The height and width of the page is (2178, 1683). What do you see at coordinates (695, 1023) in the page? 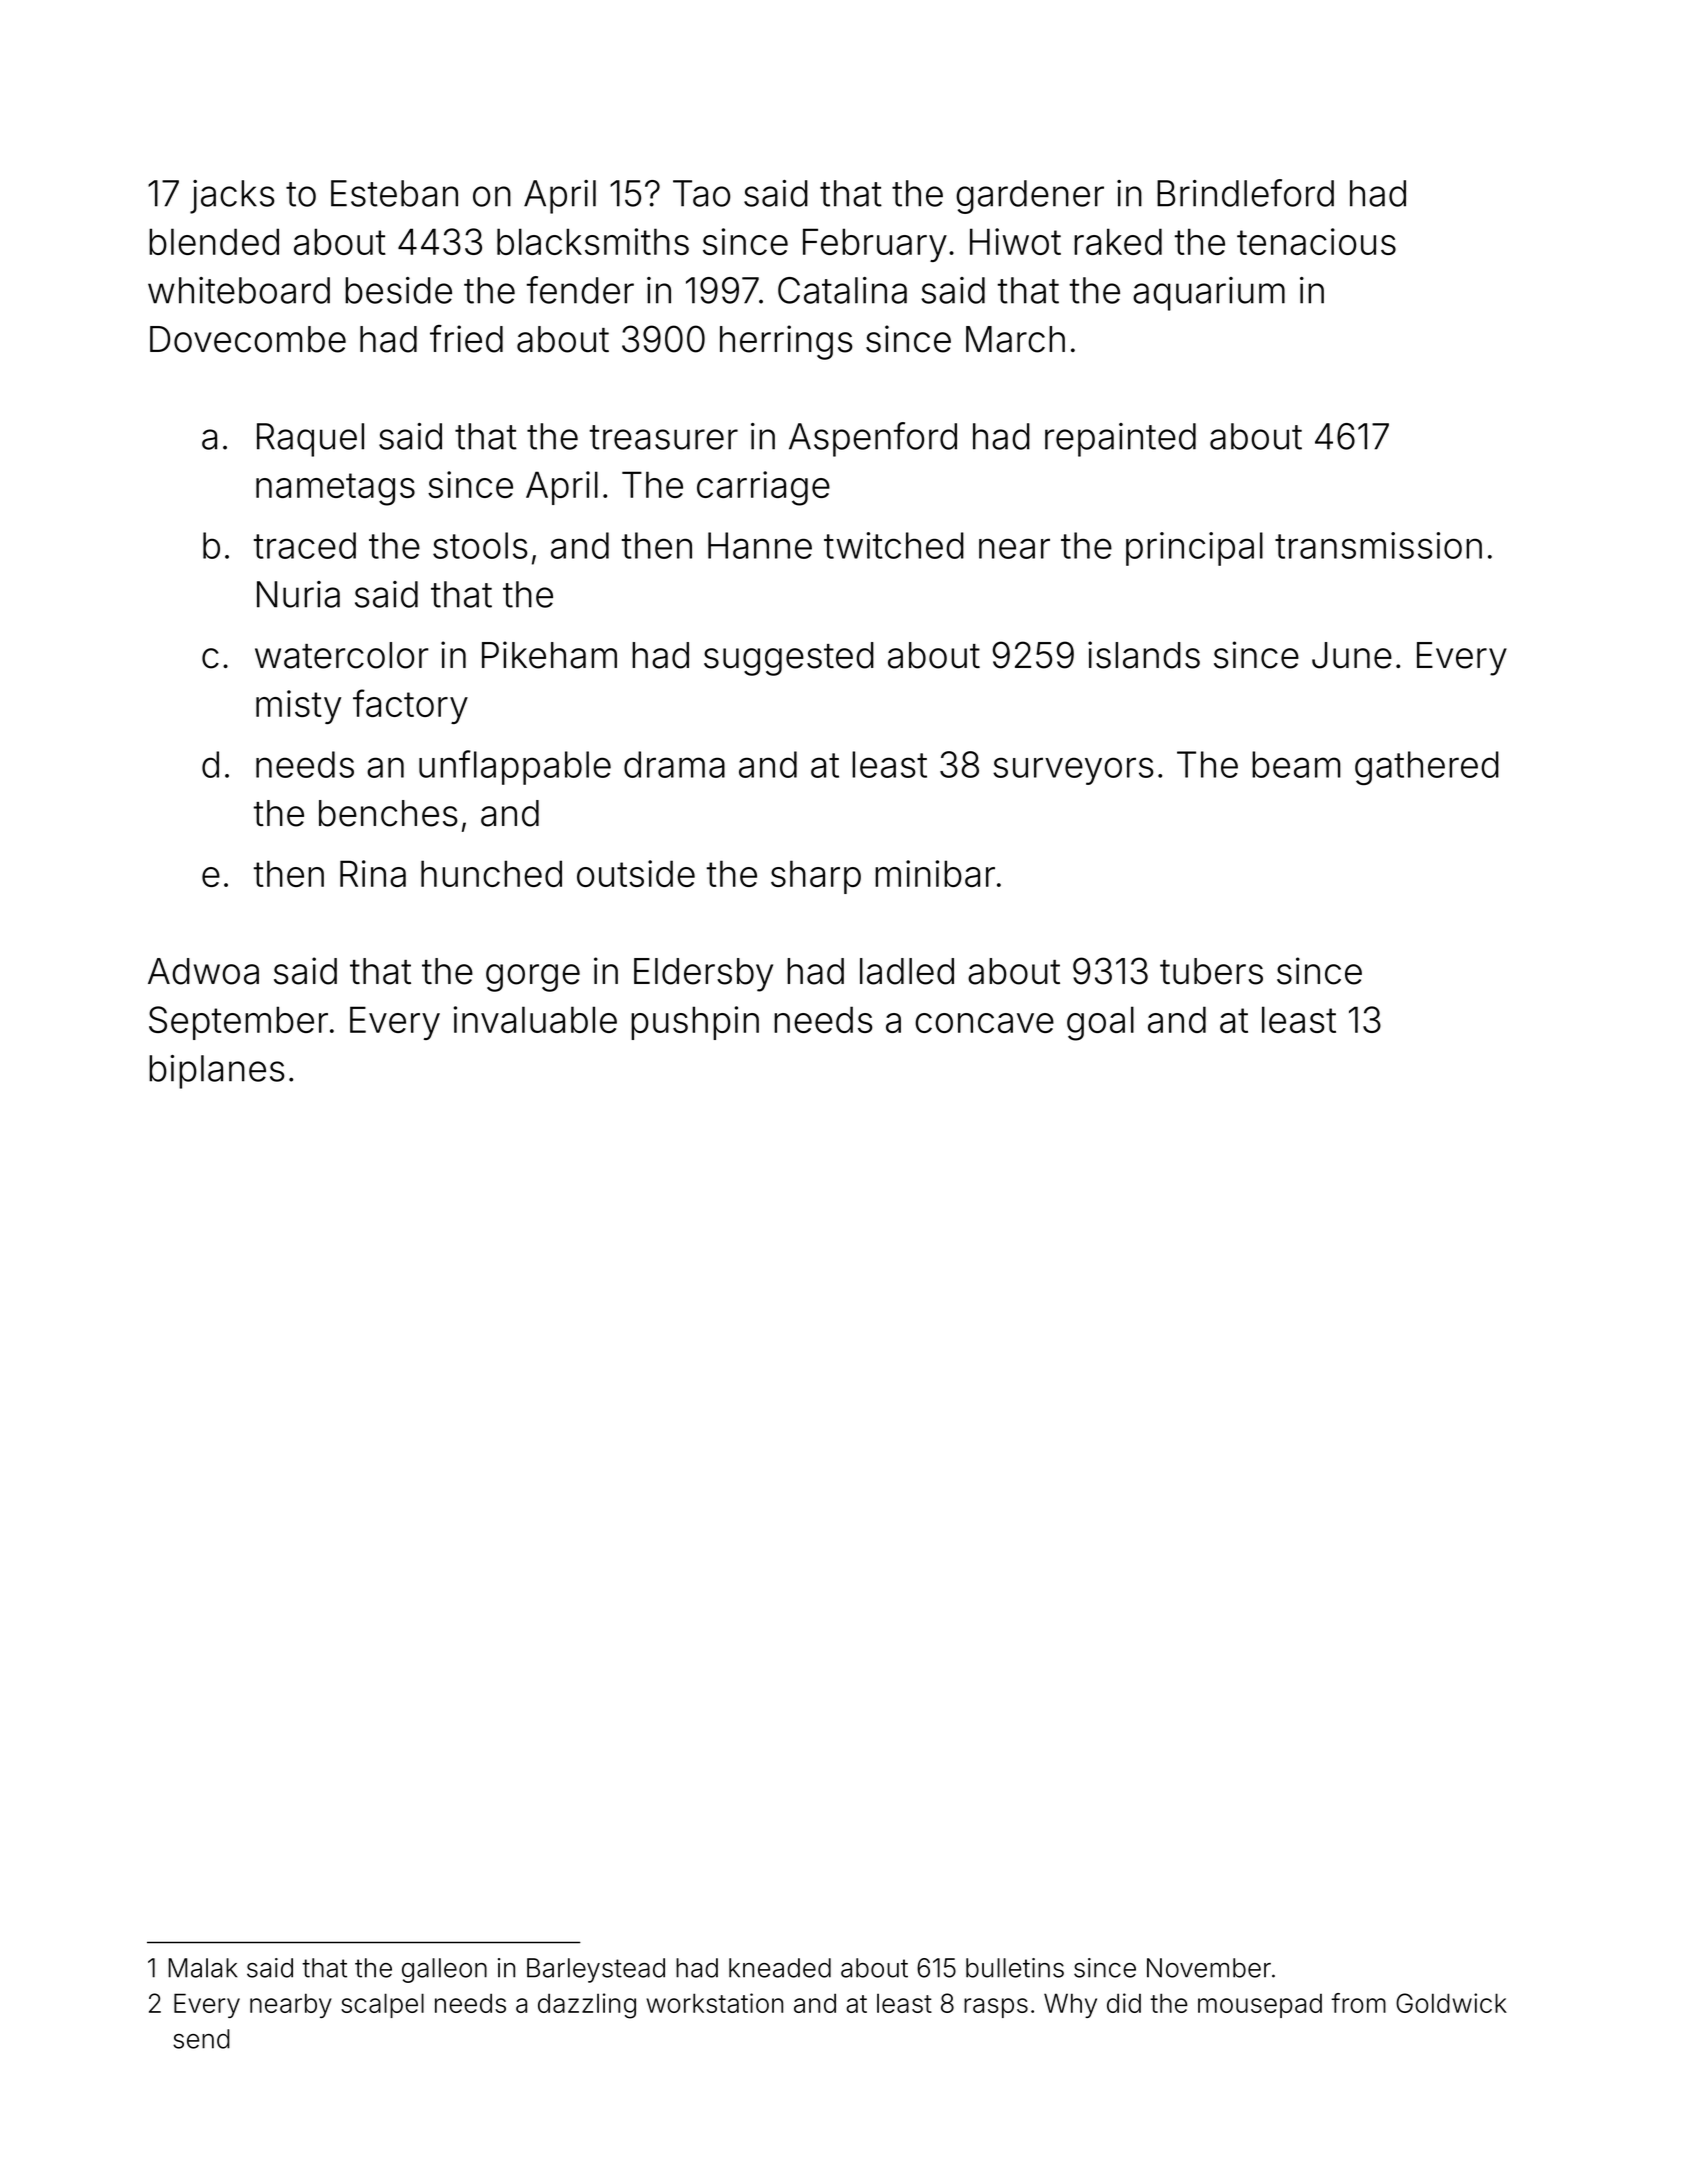
I see `pushpin` at bounding box center [695, 1023].
